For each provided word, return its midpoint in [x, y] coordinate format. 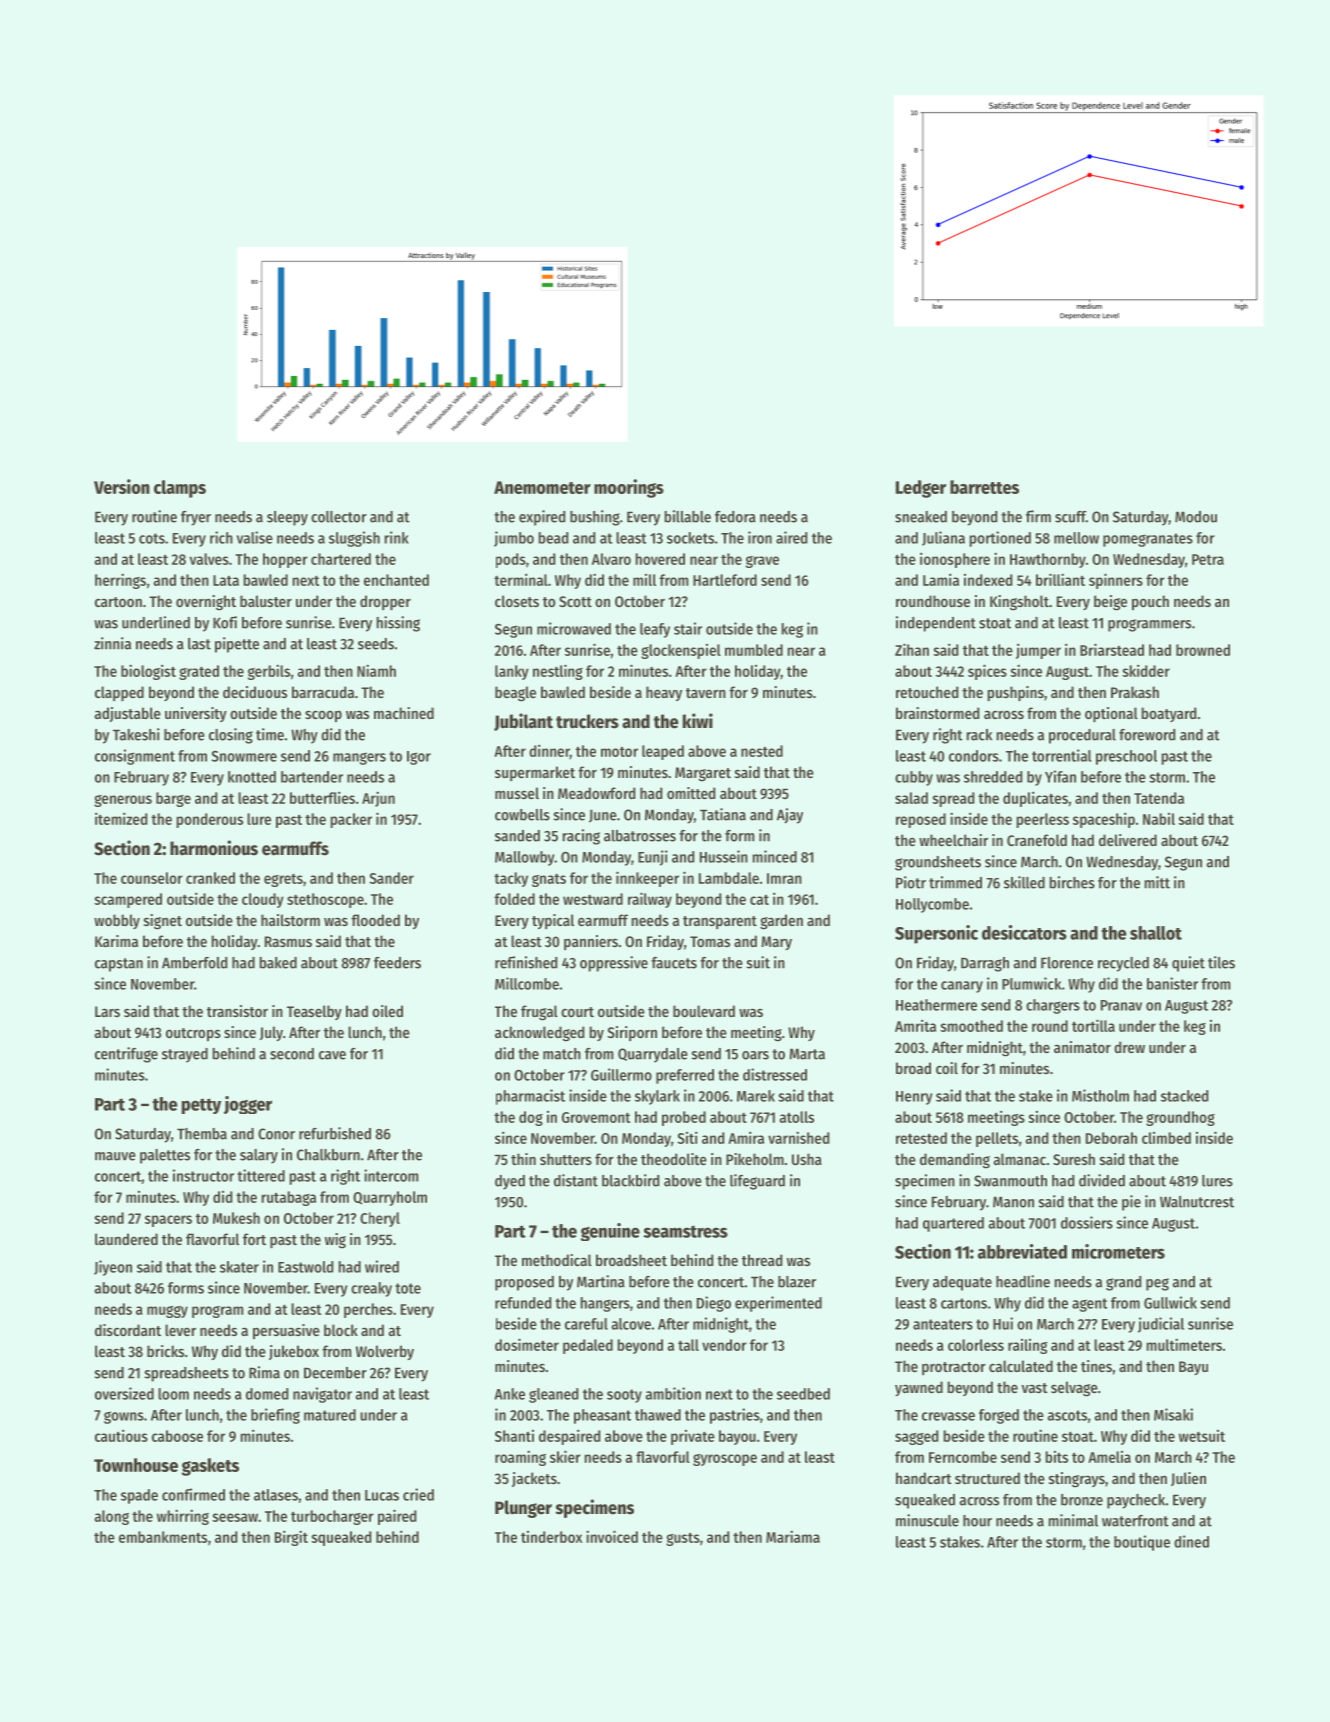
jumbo [514, 539]
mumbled [754, 650]
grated [199, 672]
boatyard [1169, 714]
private [693, 1437]
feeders [397, 963]
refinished [526, 962]
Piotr [911, 882]
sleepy [287, 518]
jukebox [294, 1352]
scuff [1070, 517]
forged [999, 1416]
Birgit [291, 1538]
